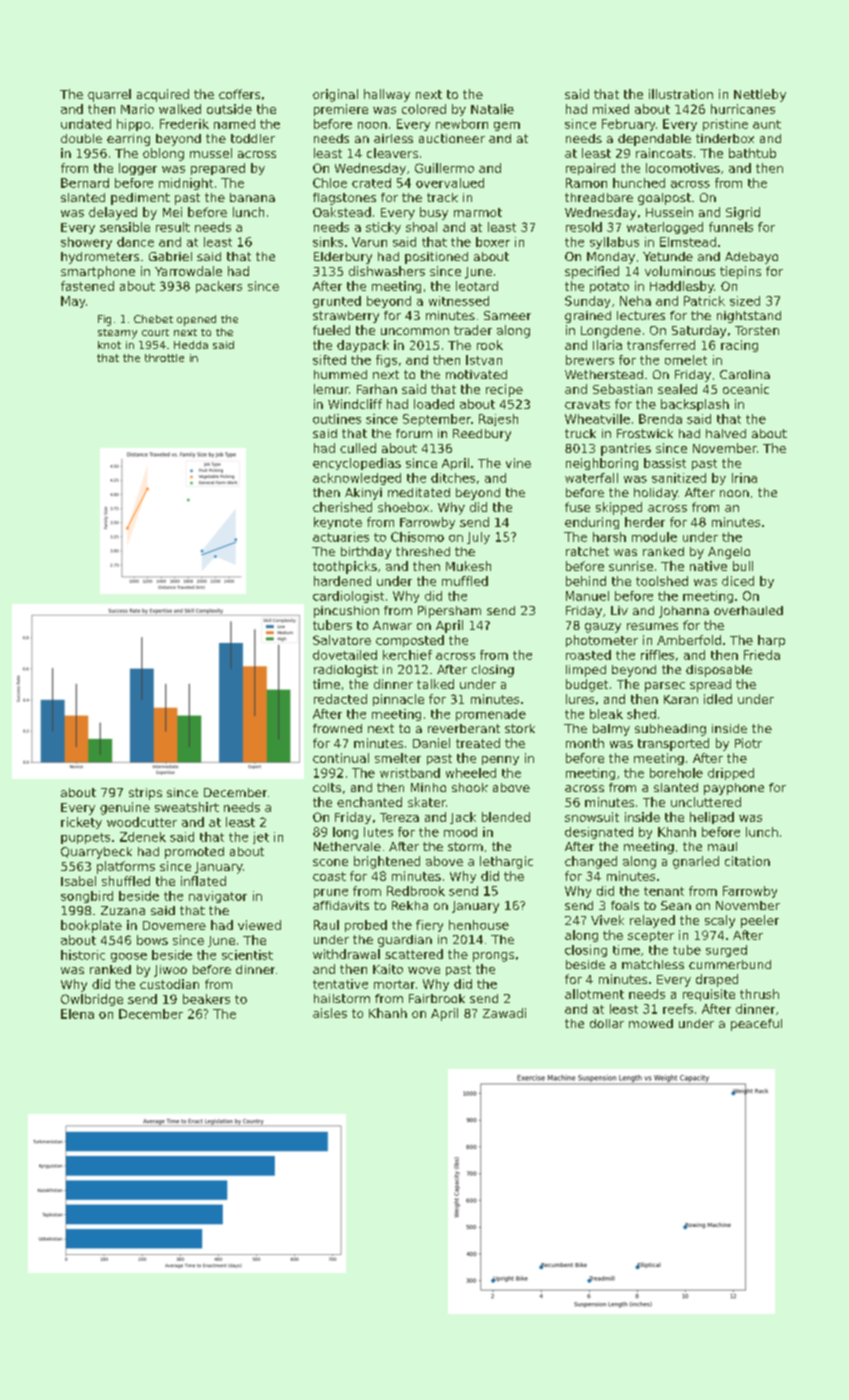 Image resolution: width=849 pixels, height=1400 pixels. What do you see at coordinates (591, 478) in the image?
I see `waterfall` at bounding box center [591, 478].
